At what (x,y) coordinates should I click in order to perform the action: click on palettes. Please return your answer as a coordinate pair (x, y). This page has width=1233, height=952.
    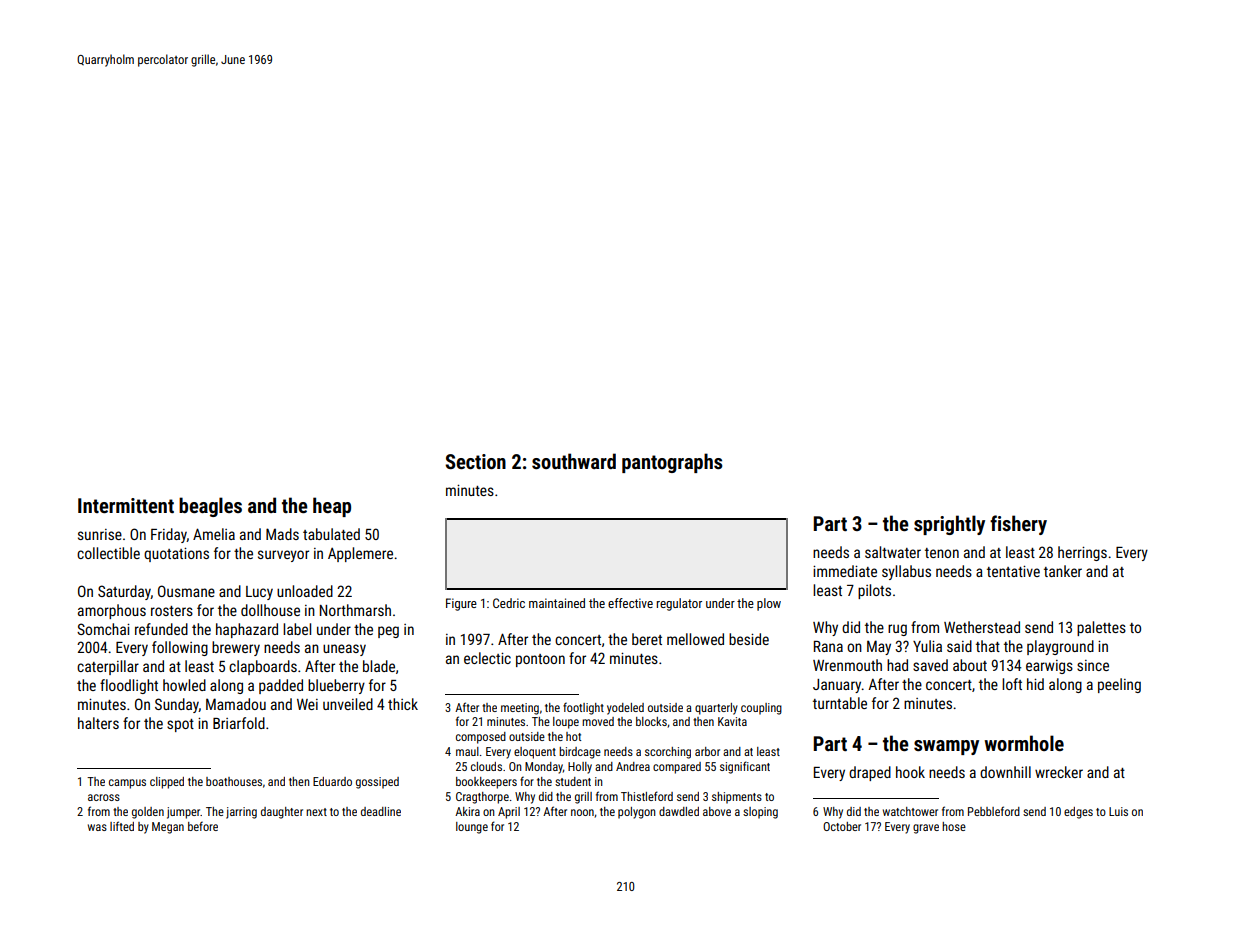
    Looking at the image, I should click on (1101, 628).
